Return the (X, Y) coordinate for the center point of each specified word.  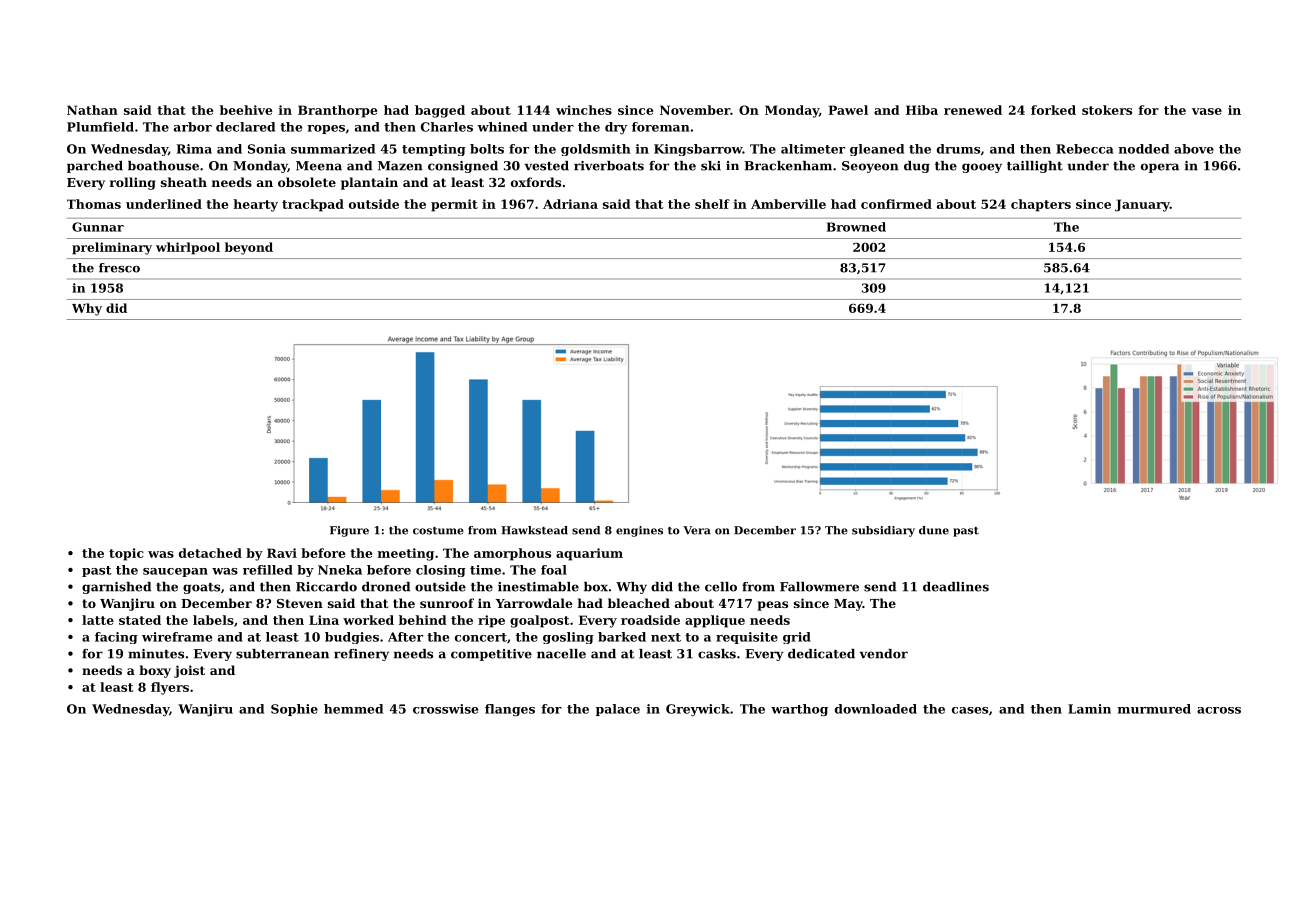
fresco (119, 268)
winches (584, 110)
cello (721, 587)
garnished (116, 588)
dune (934, 530)
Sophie (294, 710)
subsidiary (883, 531)
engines (639, 531)
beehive (246, 110)
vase (1207, 111)
